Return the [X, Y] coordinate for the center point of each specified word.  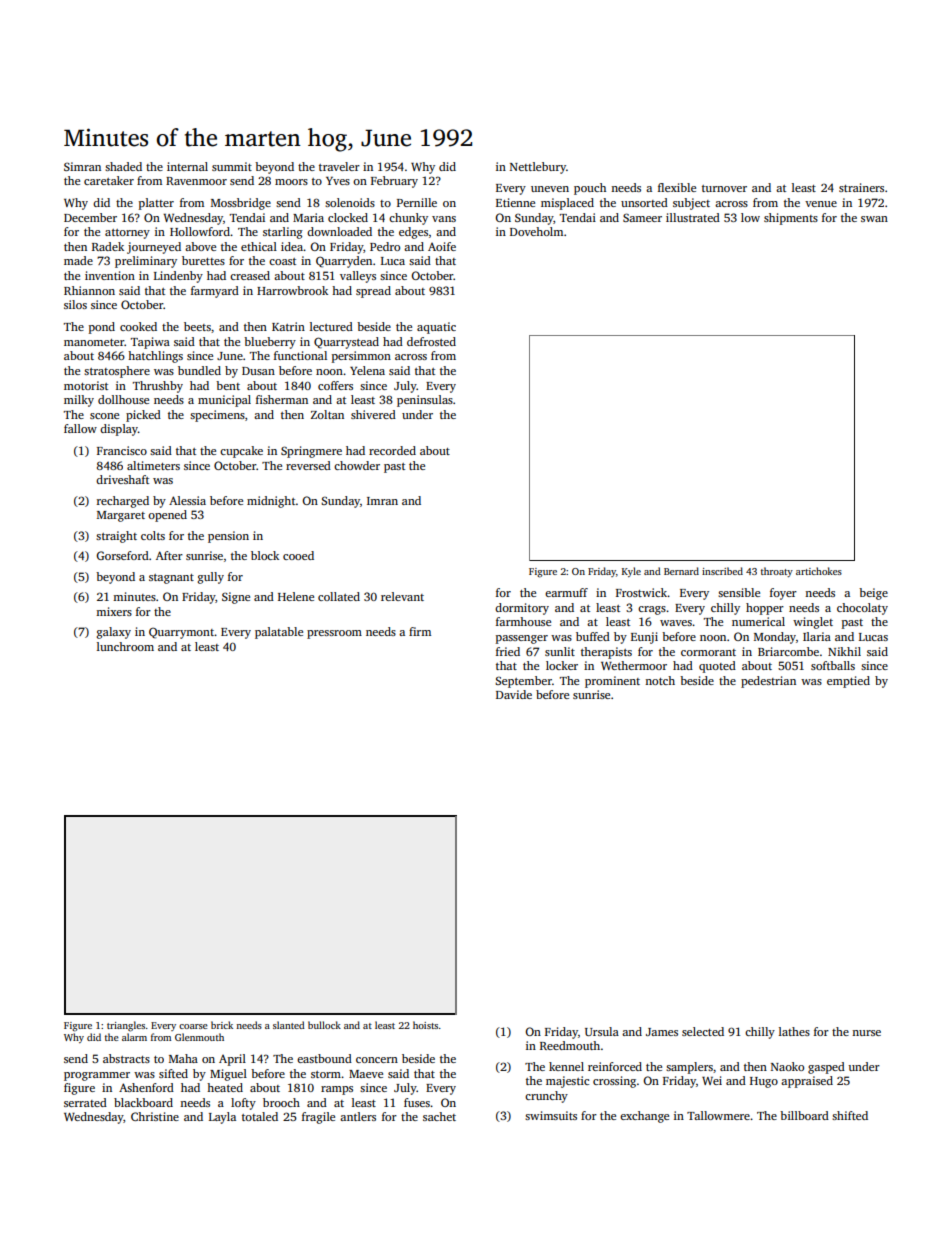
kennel [566, 1066]
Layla [222, 1118]
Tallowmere [718, 1115]
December [90, 217]
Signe [236, 598]
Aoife [442, 246]
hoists [425, 1025]
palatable [279, 633]
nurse [866, 1033]
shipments [791, 219]
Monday [775, 638]
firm [420, 631]
